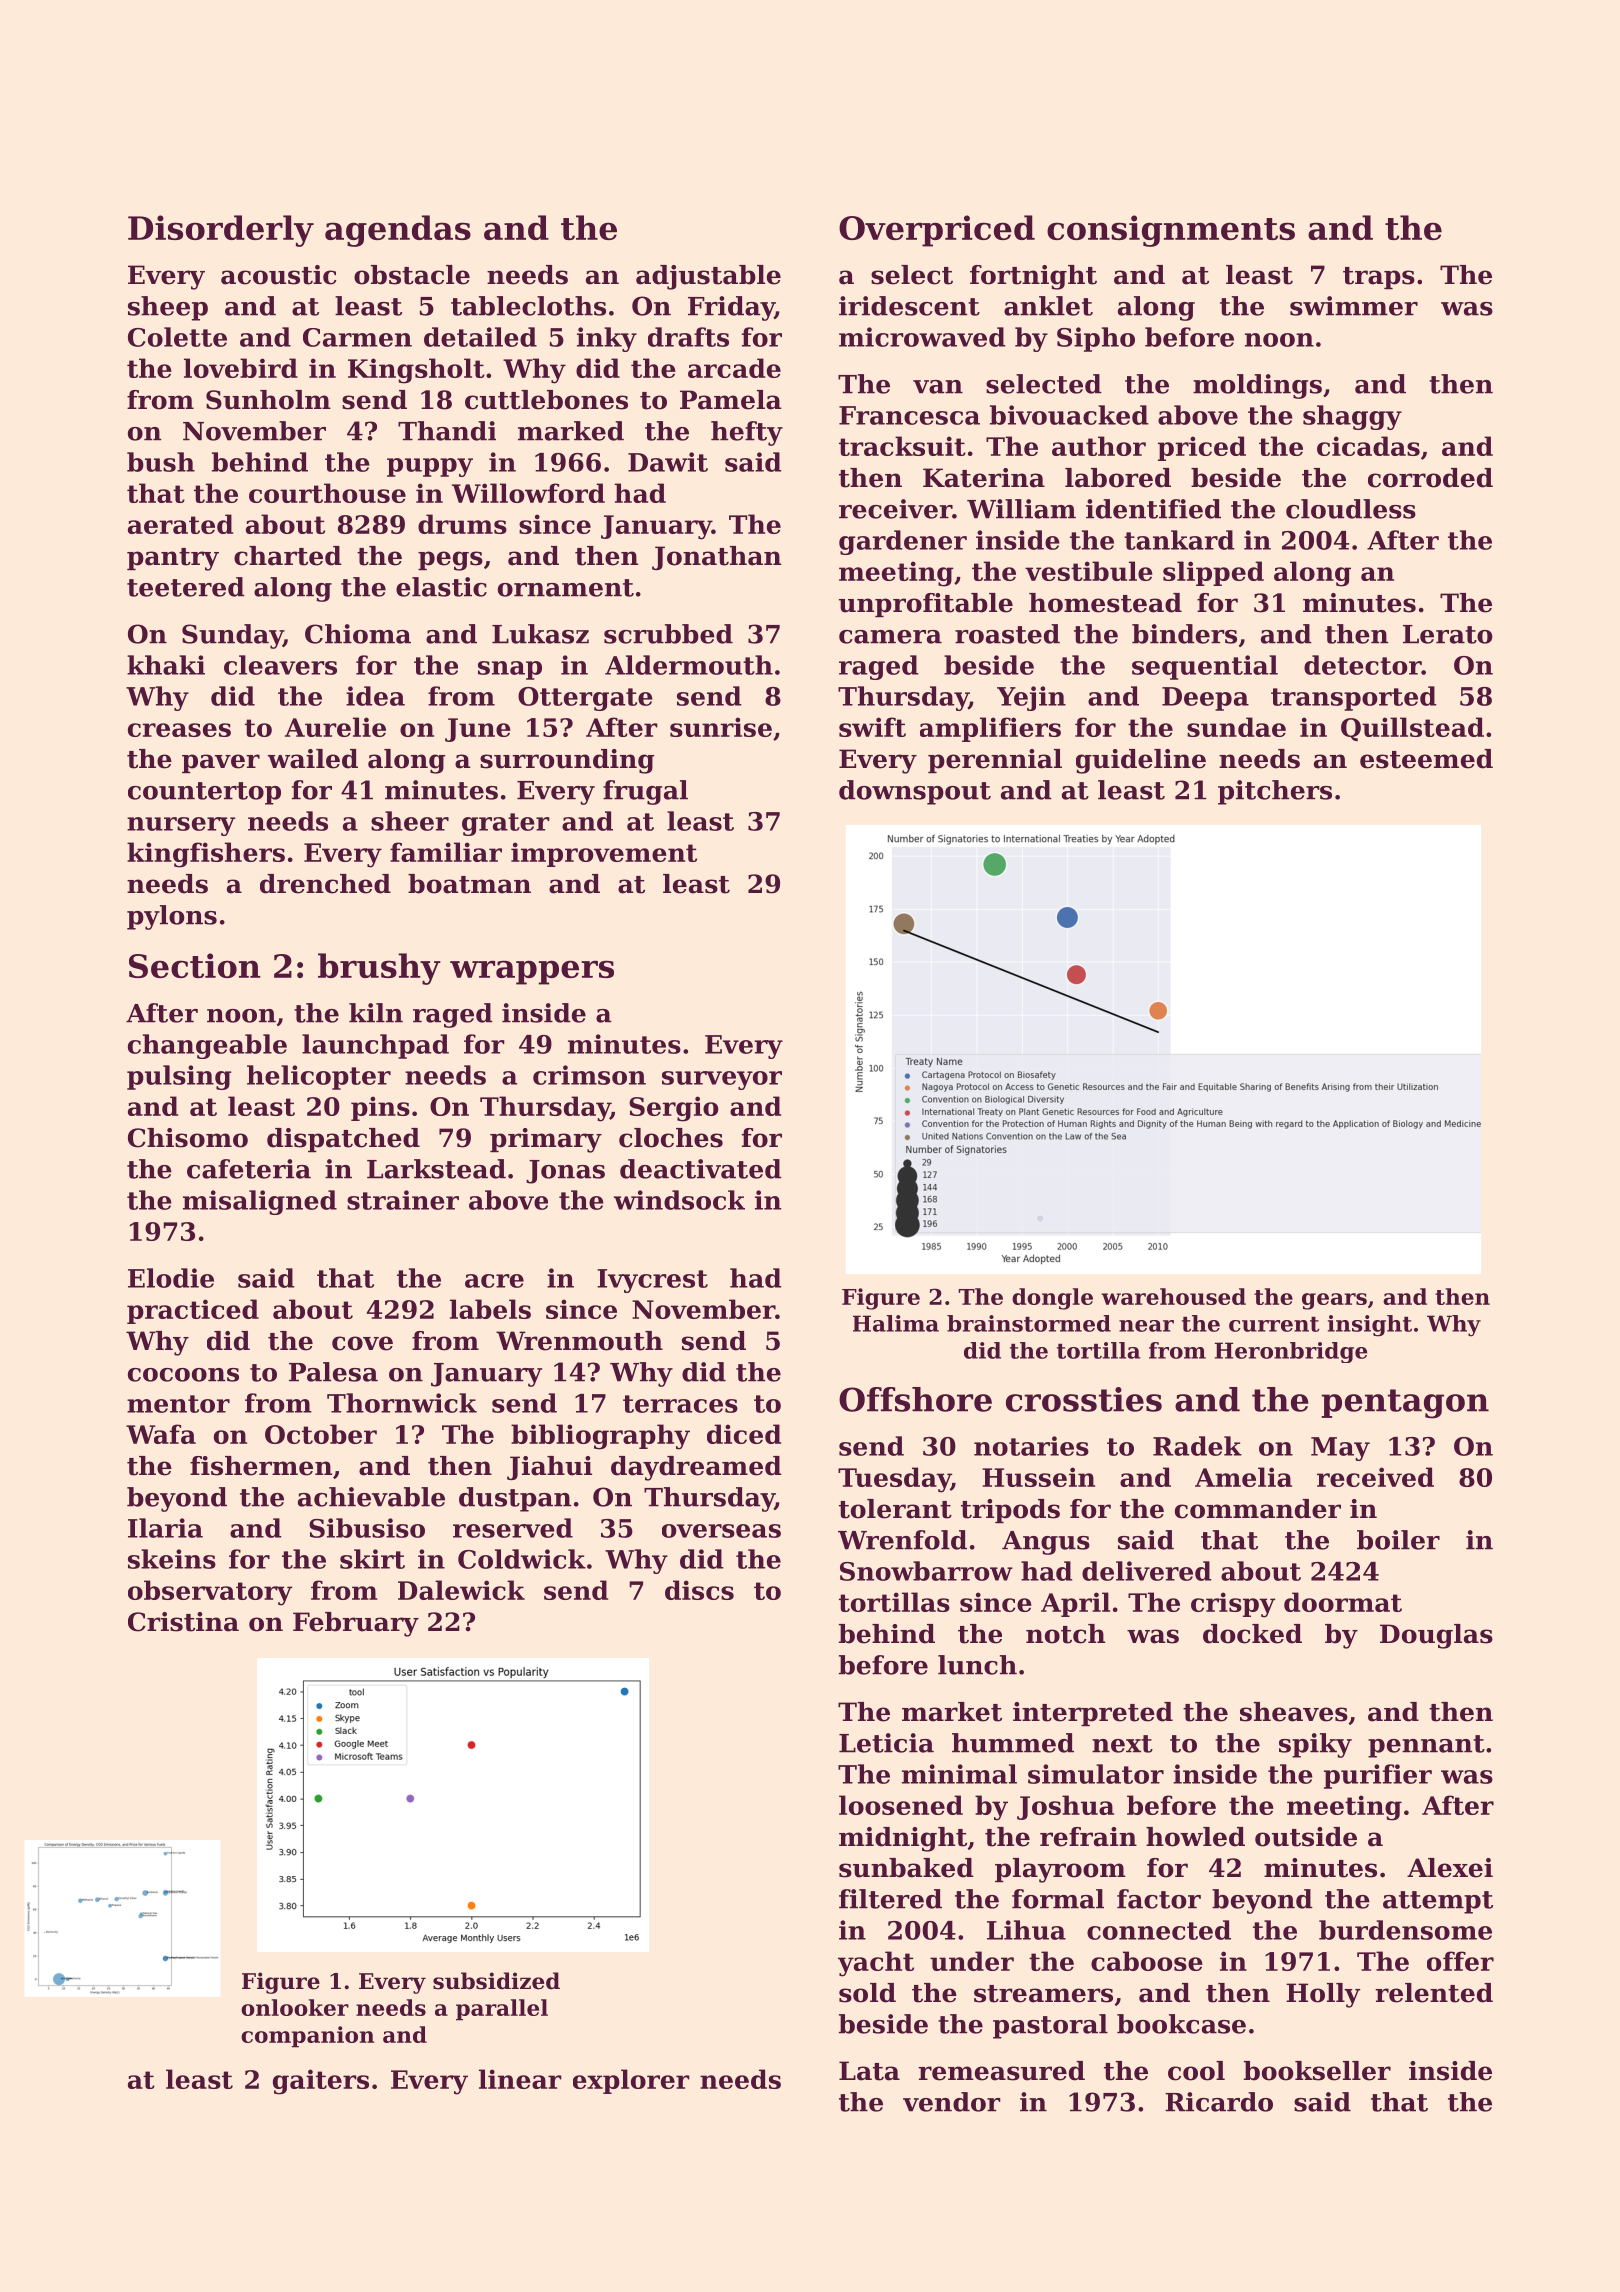 The height and width of the screenshot is (2292, 1620). What do you see at coordinates (321, 2082) in the screenshot?
I see `gaiters` at bounding box center [321, 2082].
